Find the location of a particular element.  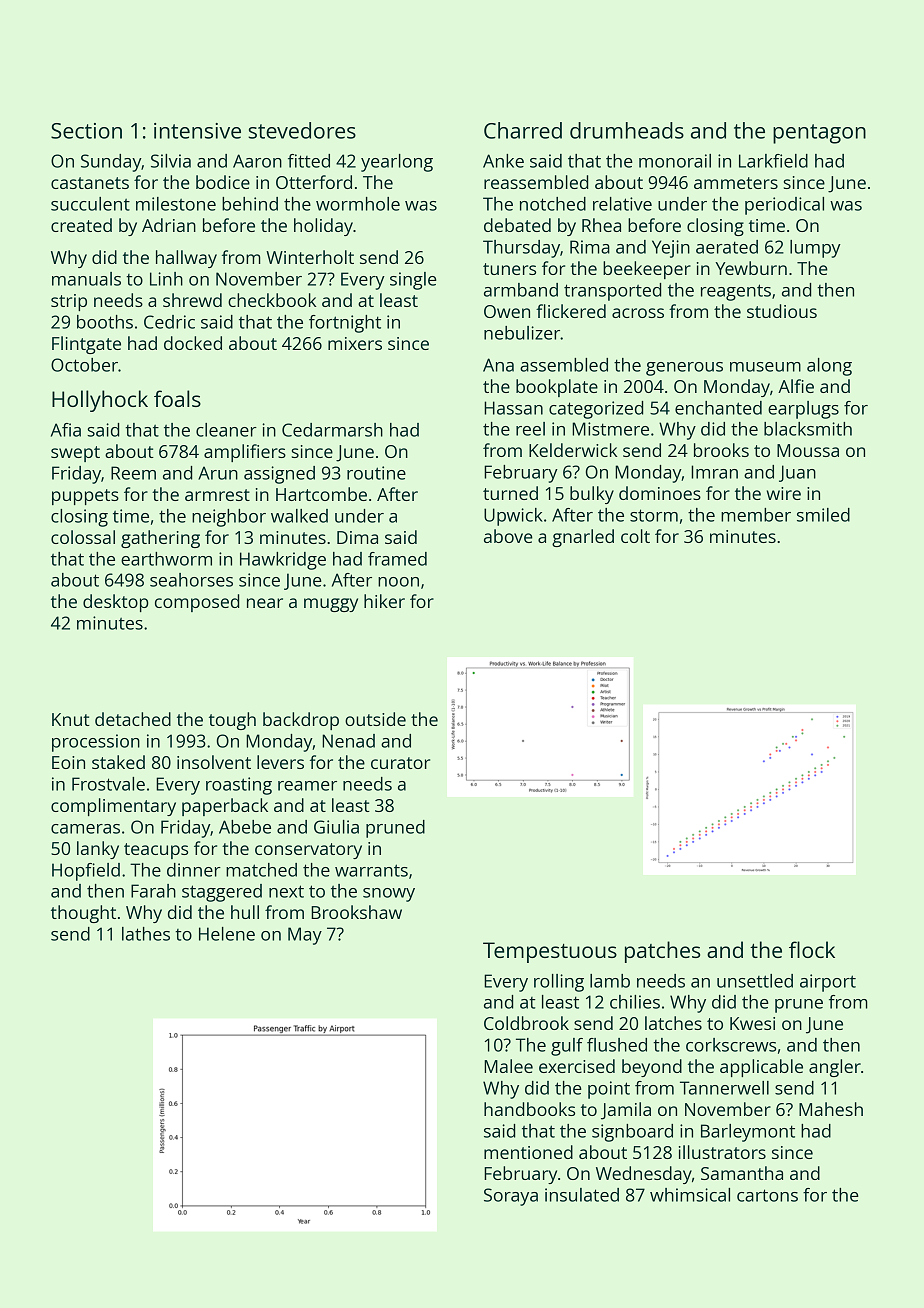

Malee is located at coordinates (508, 1066).
